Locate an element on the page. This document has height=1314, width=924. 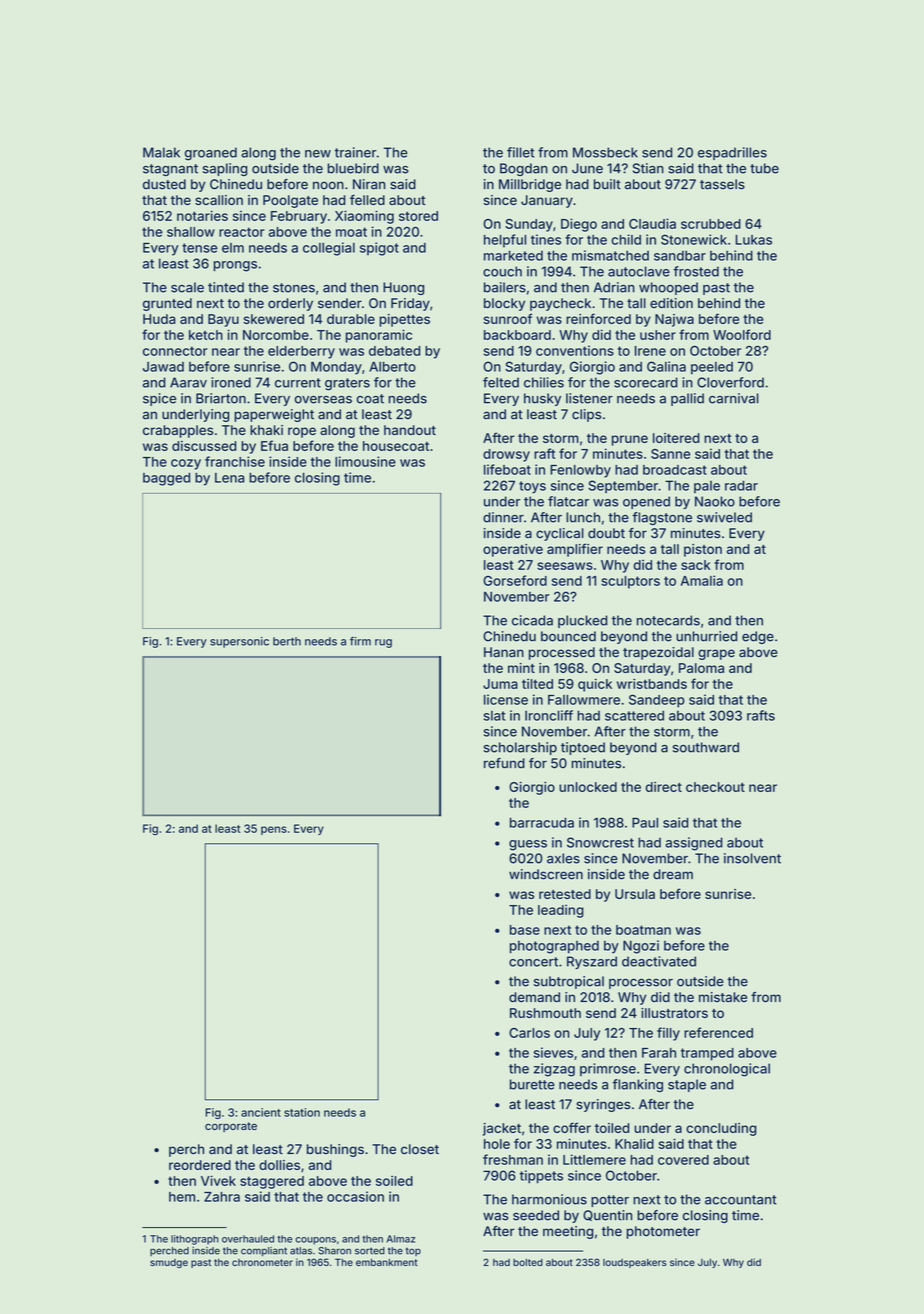
noon is located at coordinates (328, 185).
